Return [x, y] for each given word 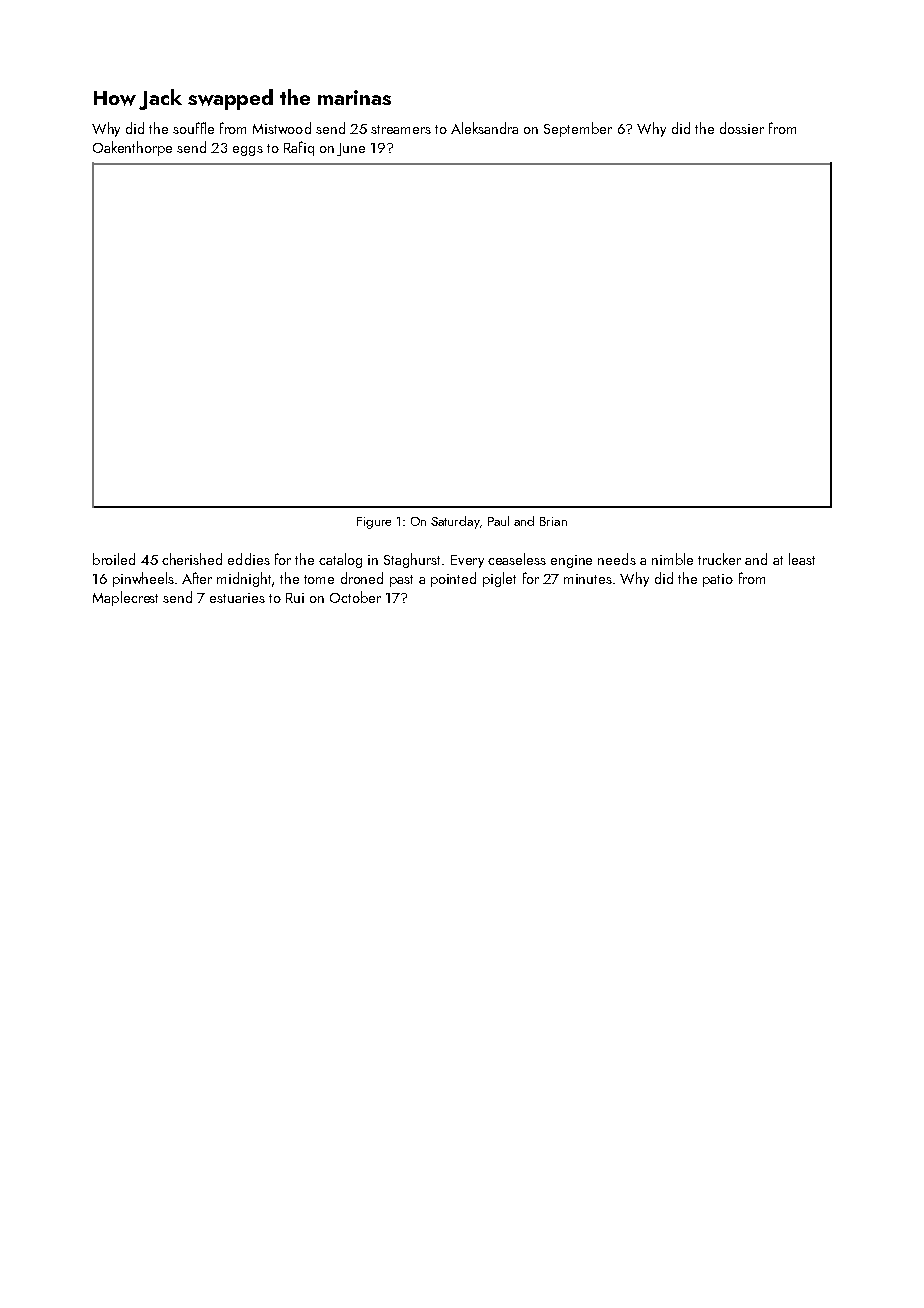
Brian [553, 521]
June [351, 149]
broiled [114, 559]
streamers [401, 129]
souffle [193, 128]
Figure [374, 523]
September [578, 129]
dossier [742, 128]
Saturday [455, 522]
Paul [498, 521]
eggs [248, 151]
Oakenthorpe [132, 148]
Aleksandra [484, 128]
